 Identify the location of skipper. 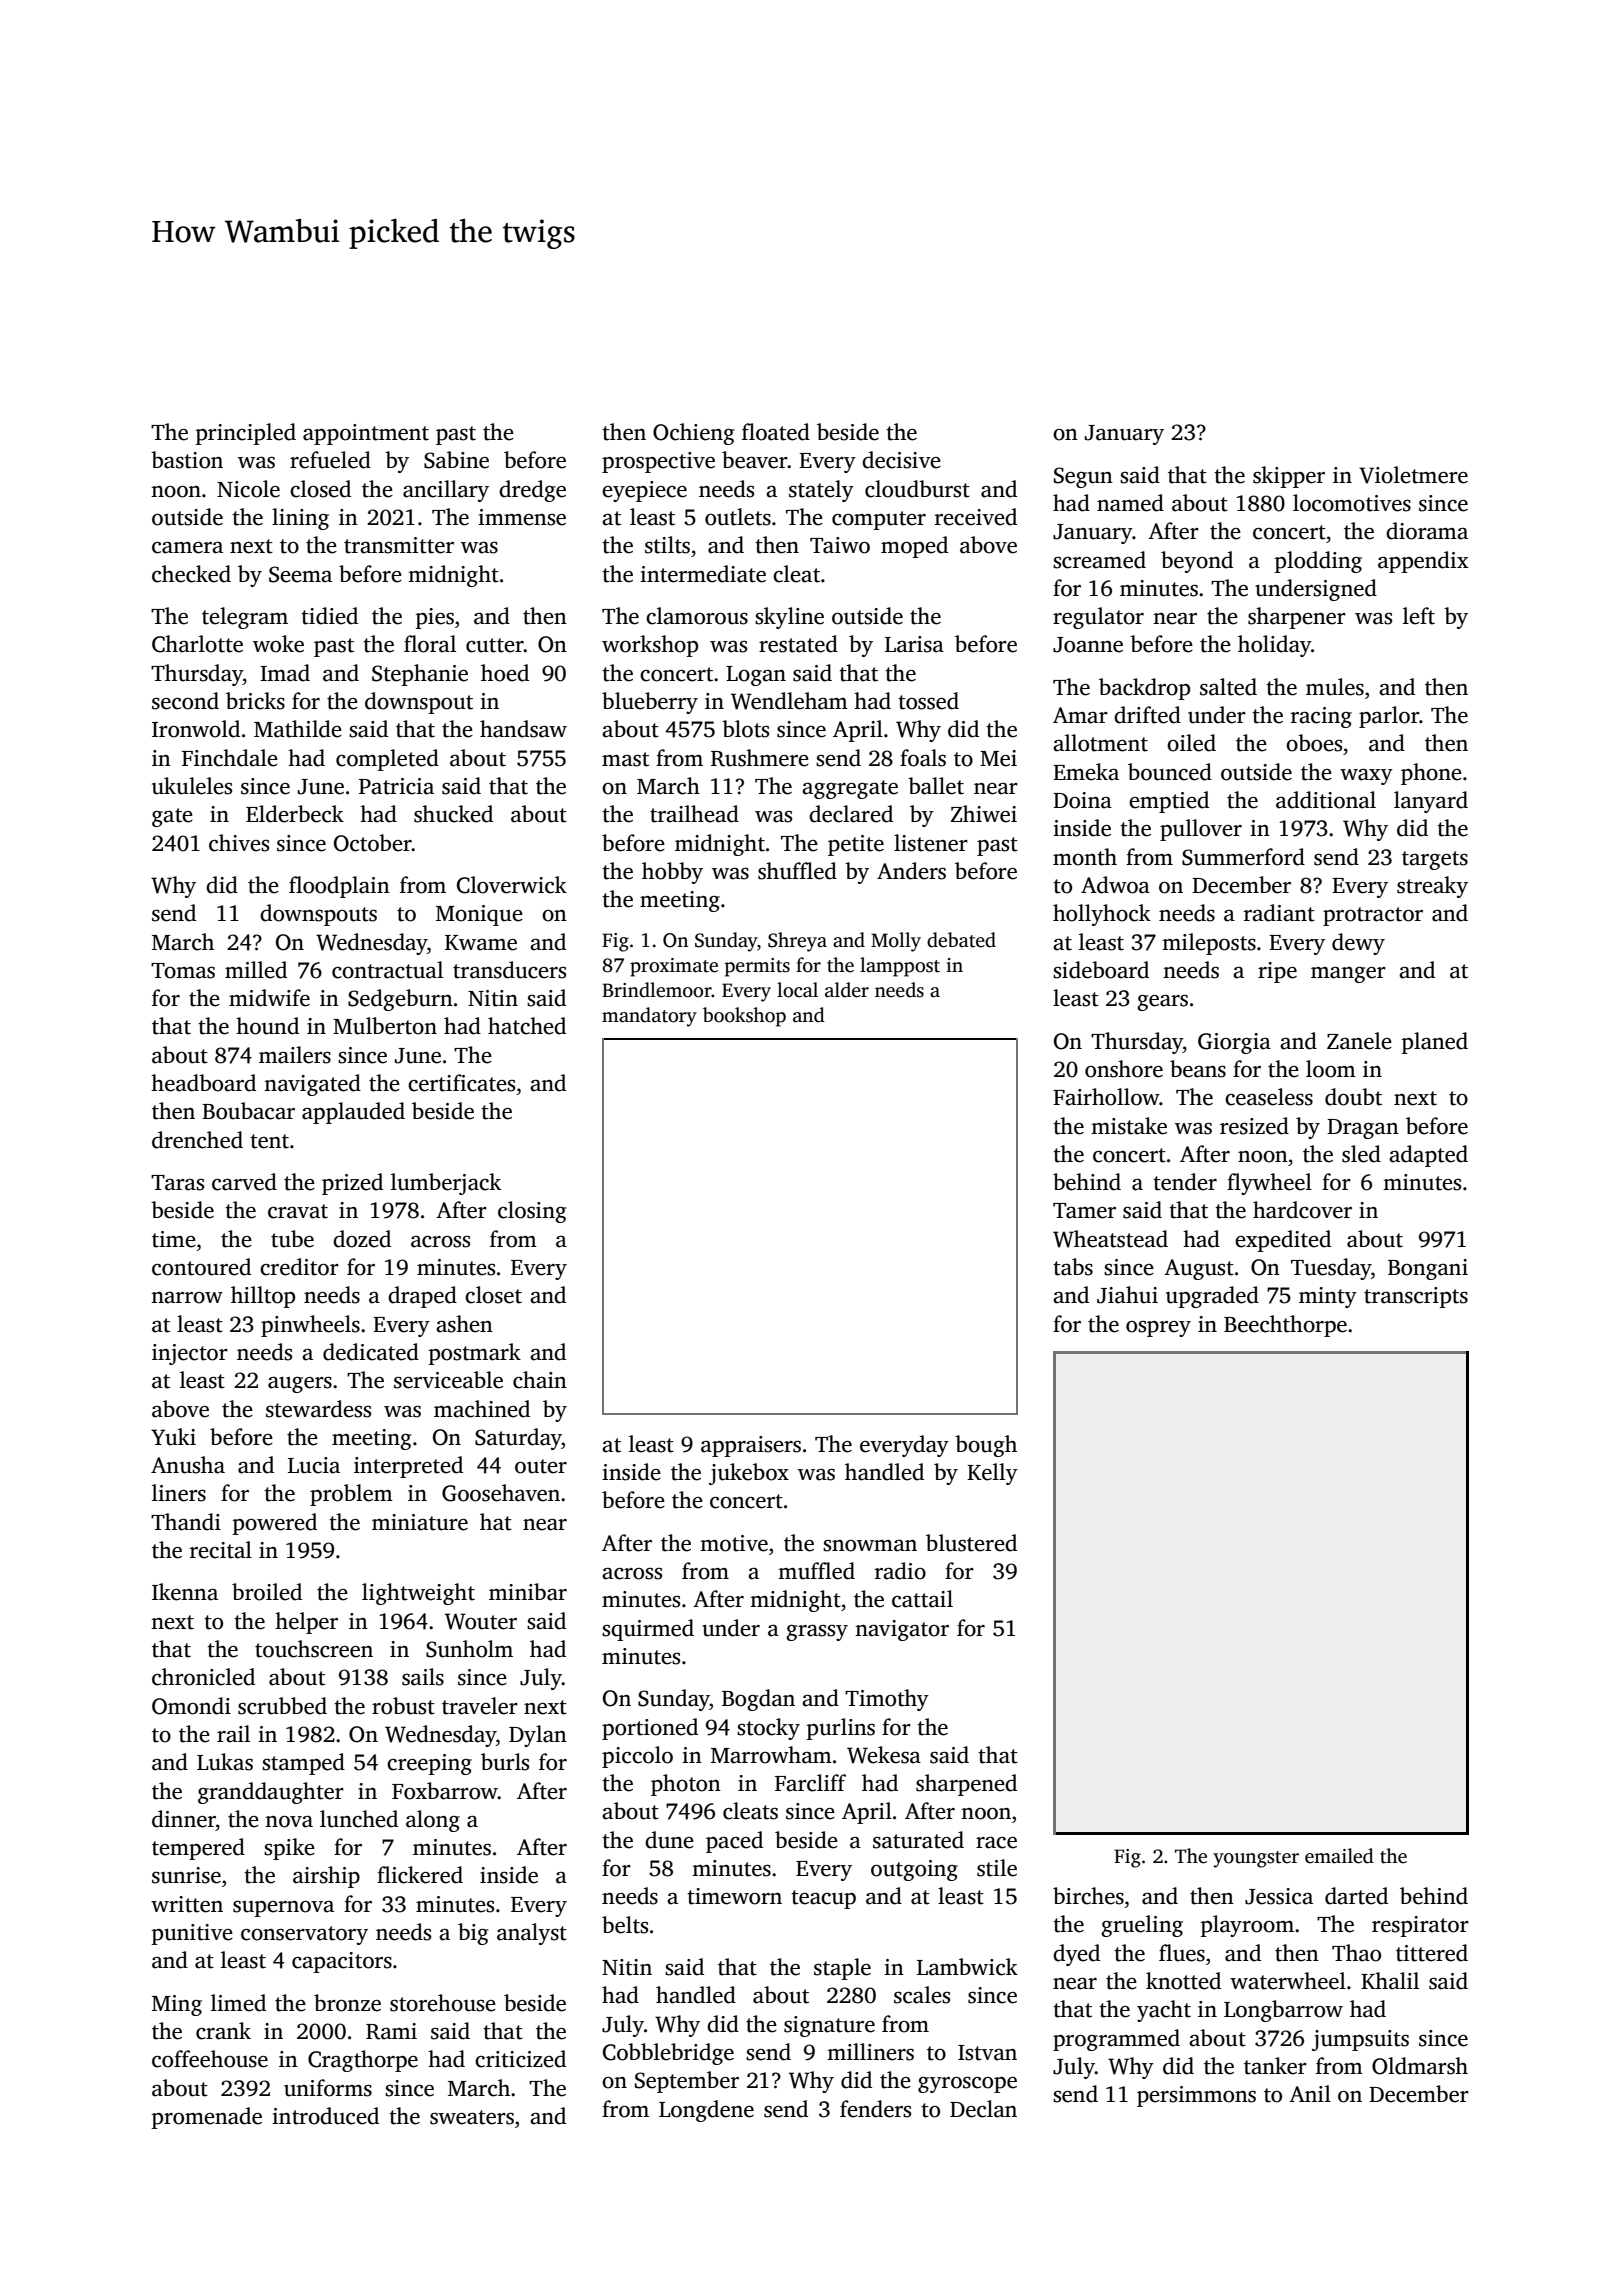
(1289, 477).
